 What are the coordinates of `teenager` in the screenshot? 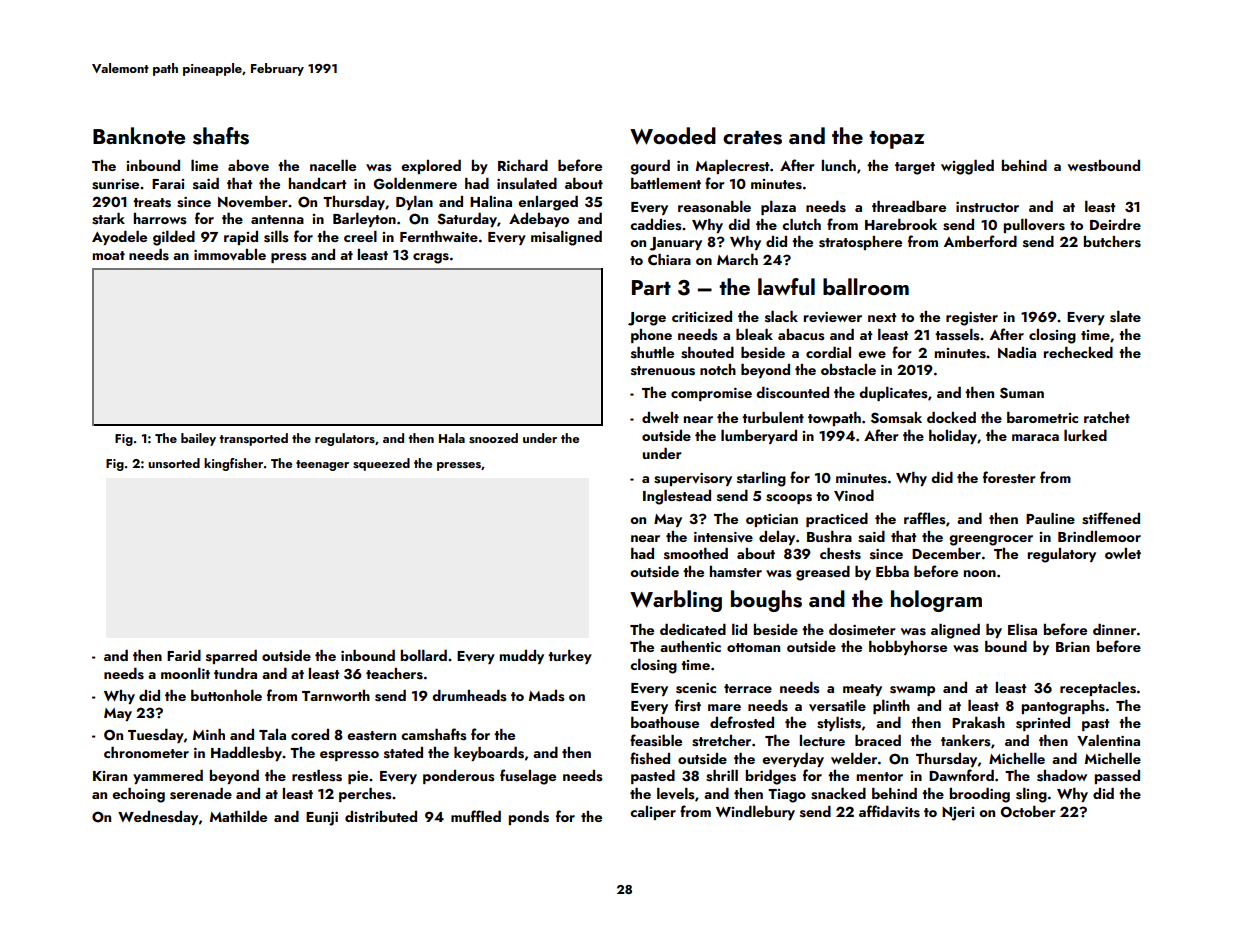 It's located at (322, 465).
